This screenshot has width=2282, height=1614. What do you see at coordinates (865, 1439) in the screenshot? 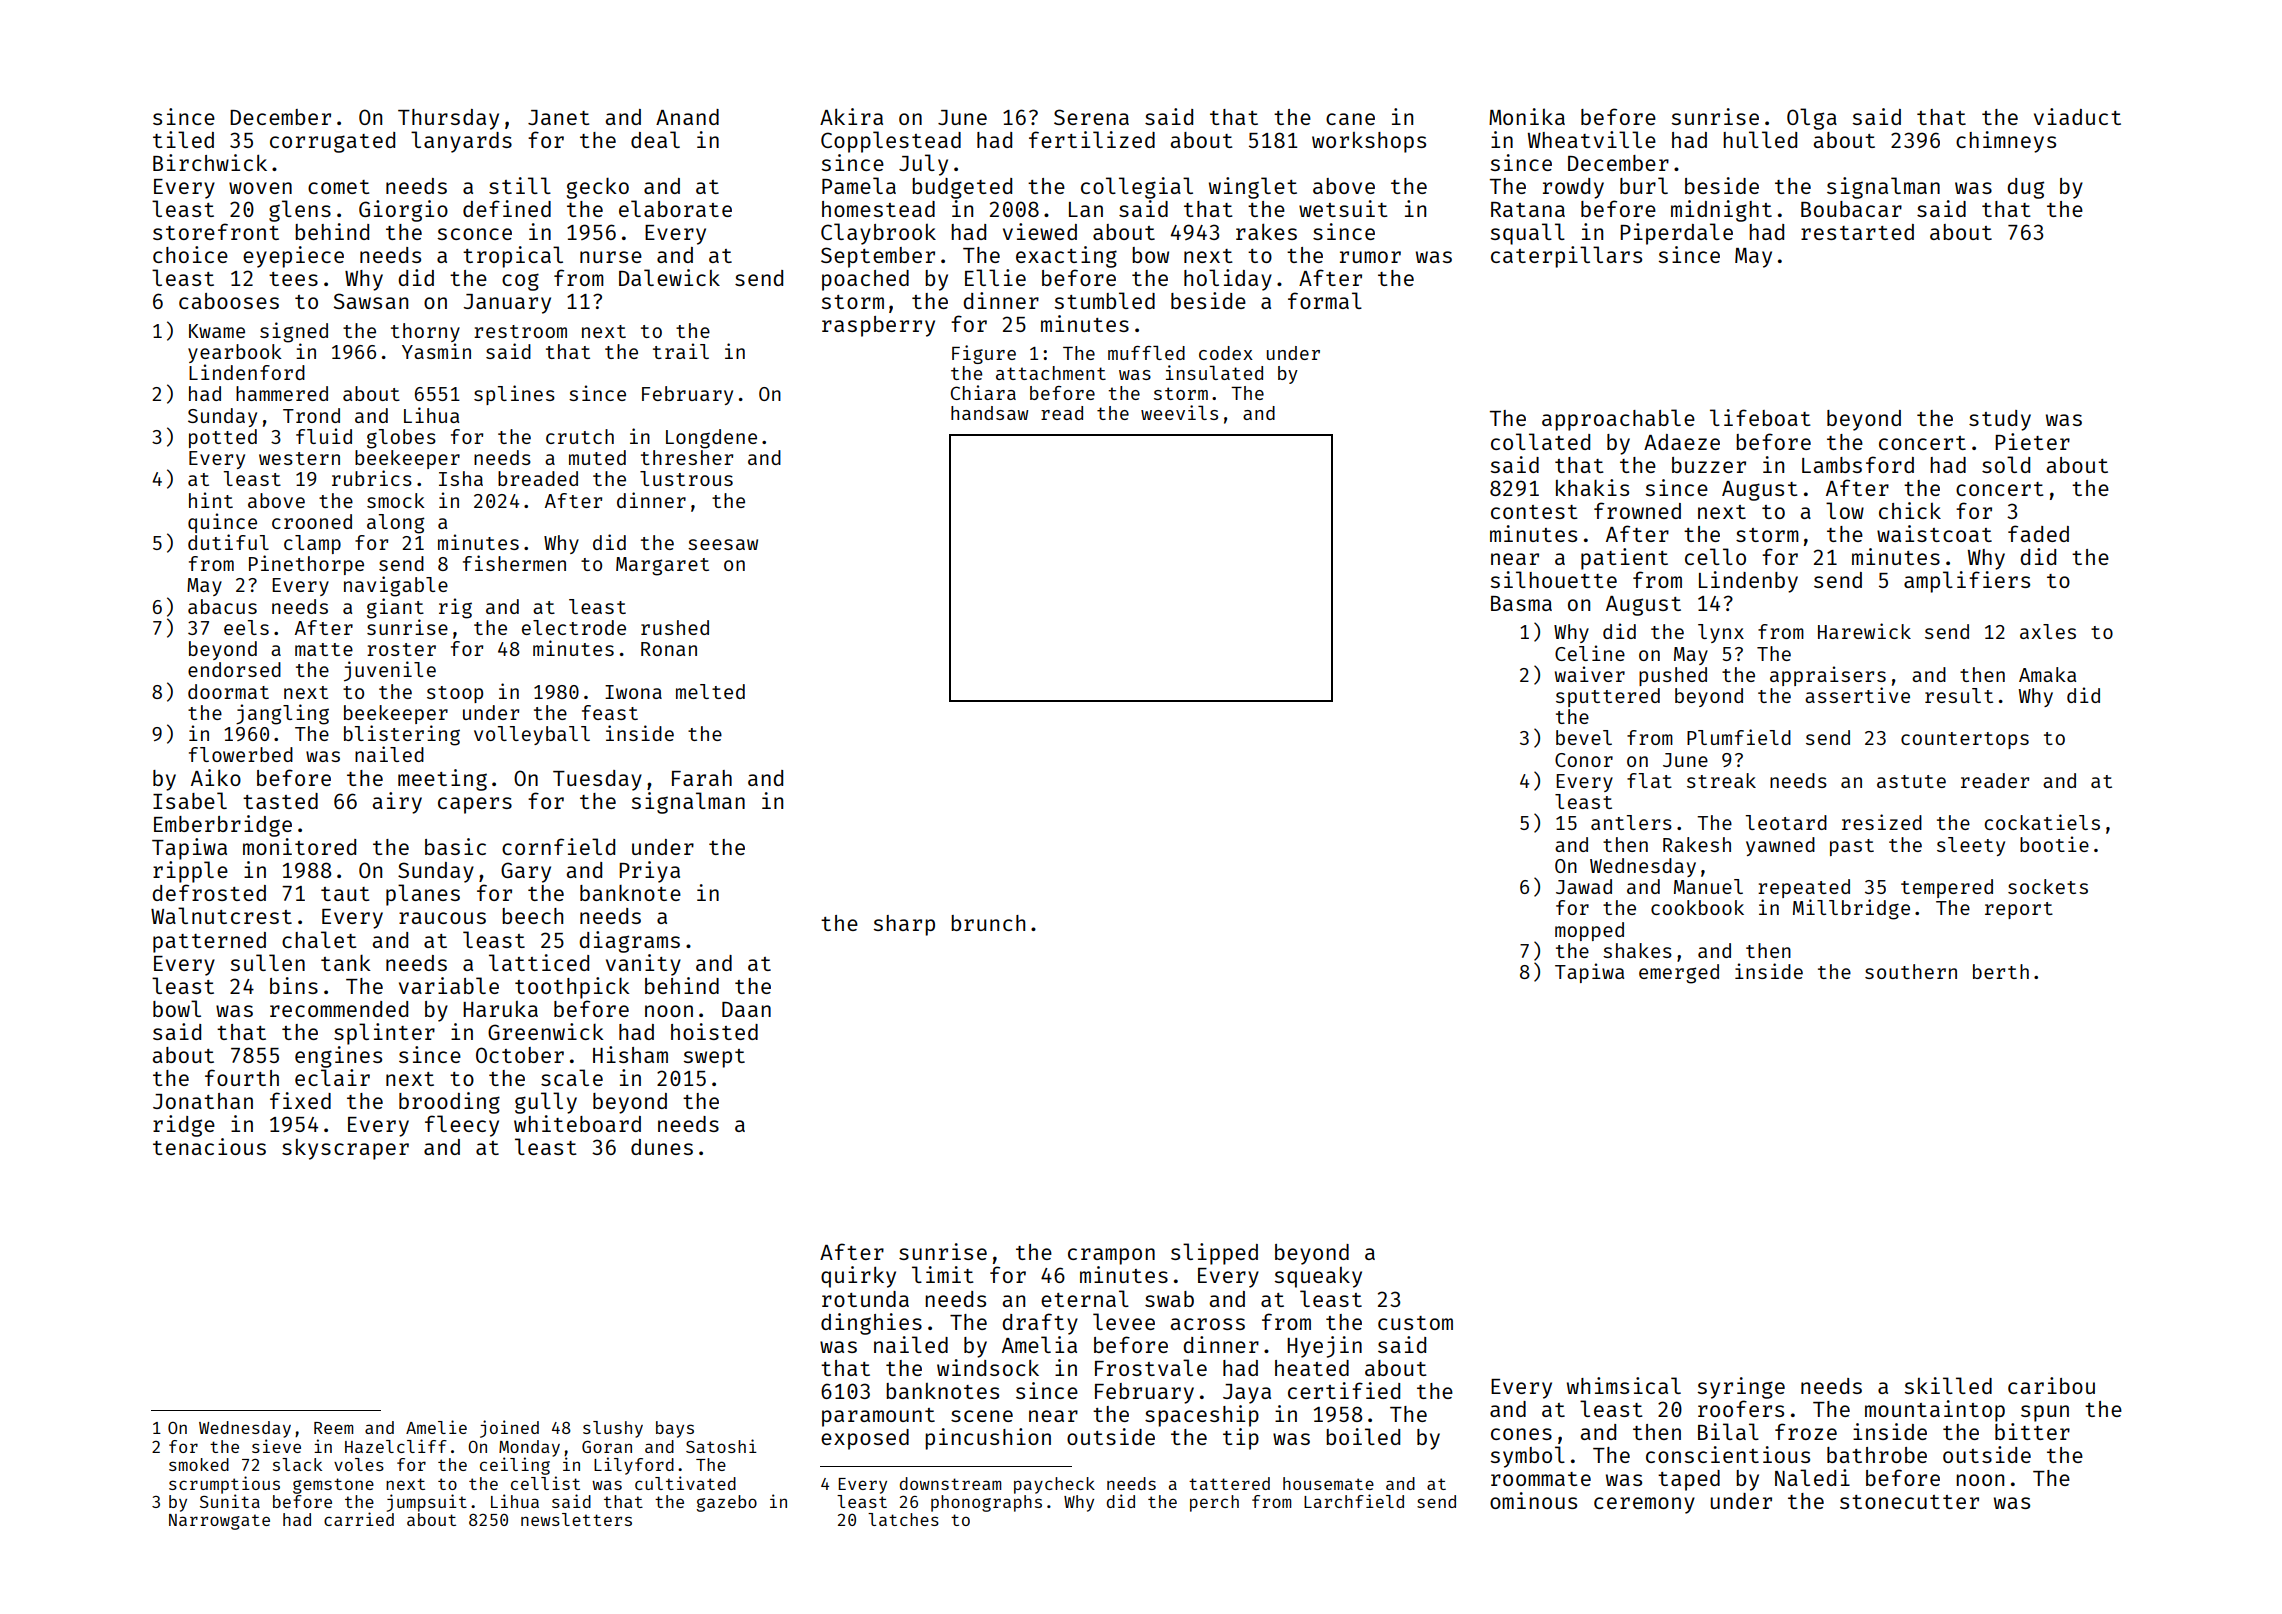
I see `exposed` at bounding box center [865, 1439].
